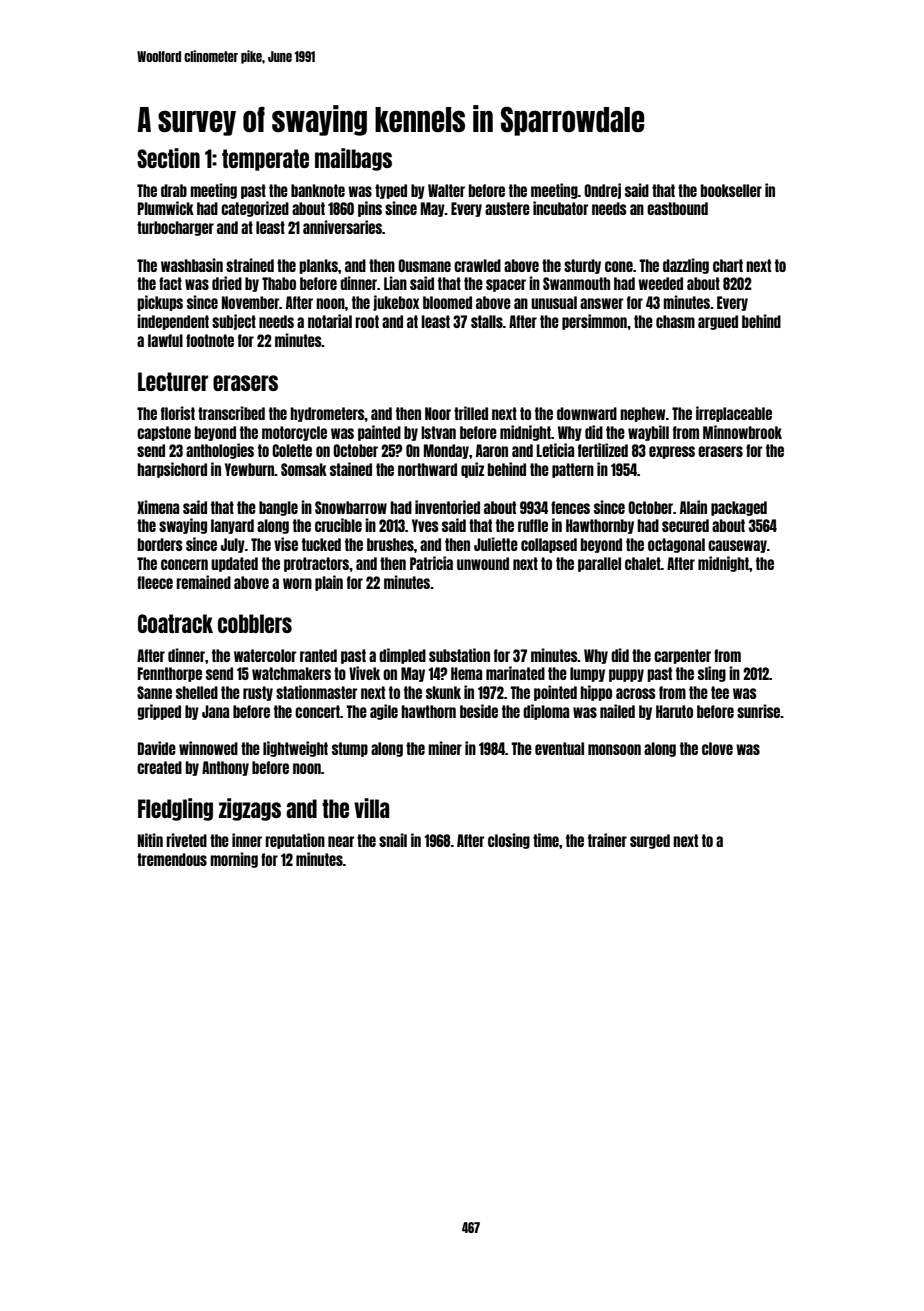  I want to click on snail, so click(393, 840).
